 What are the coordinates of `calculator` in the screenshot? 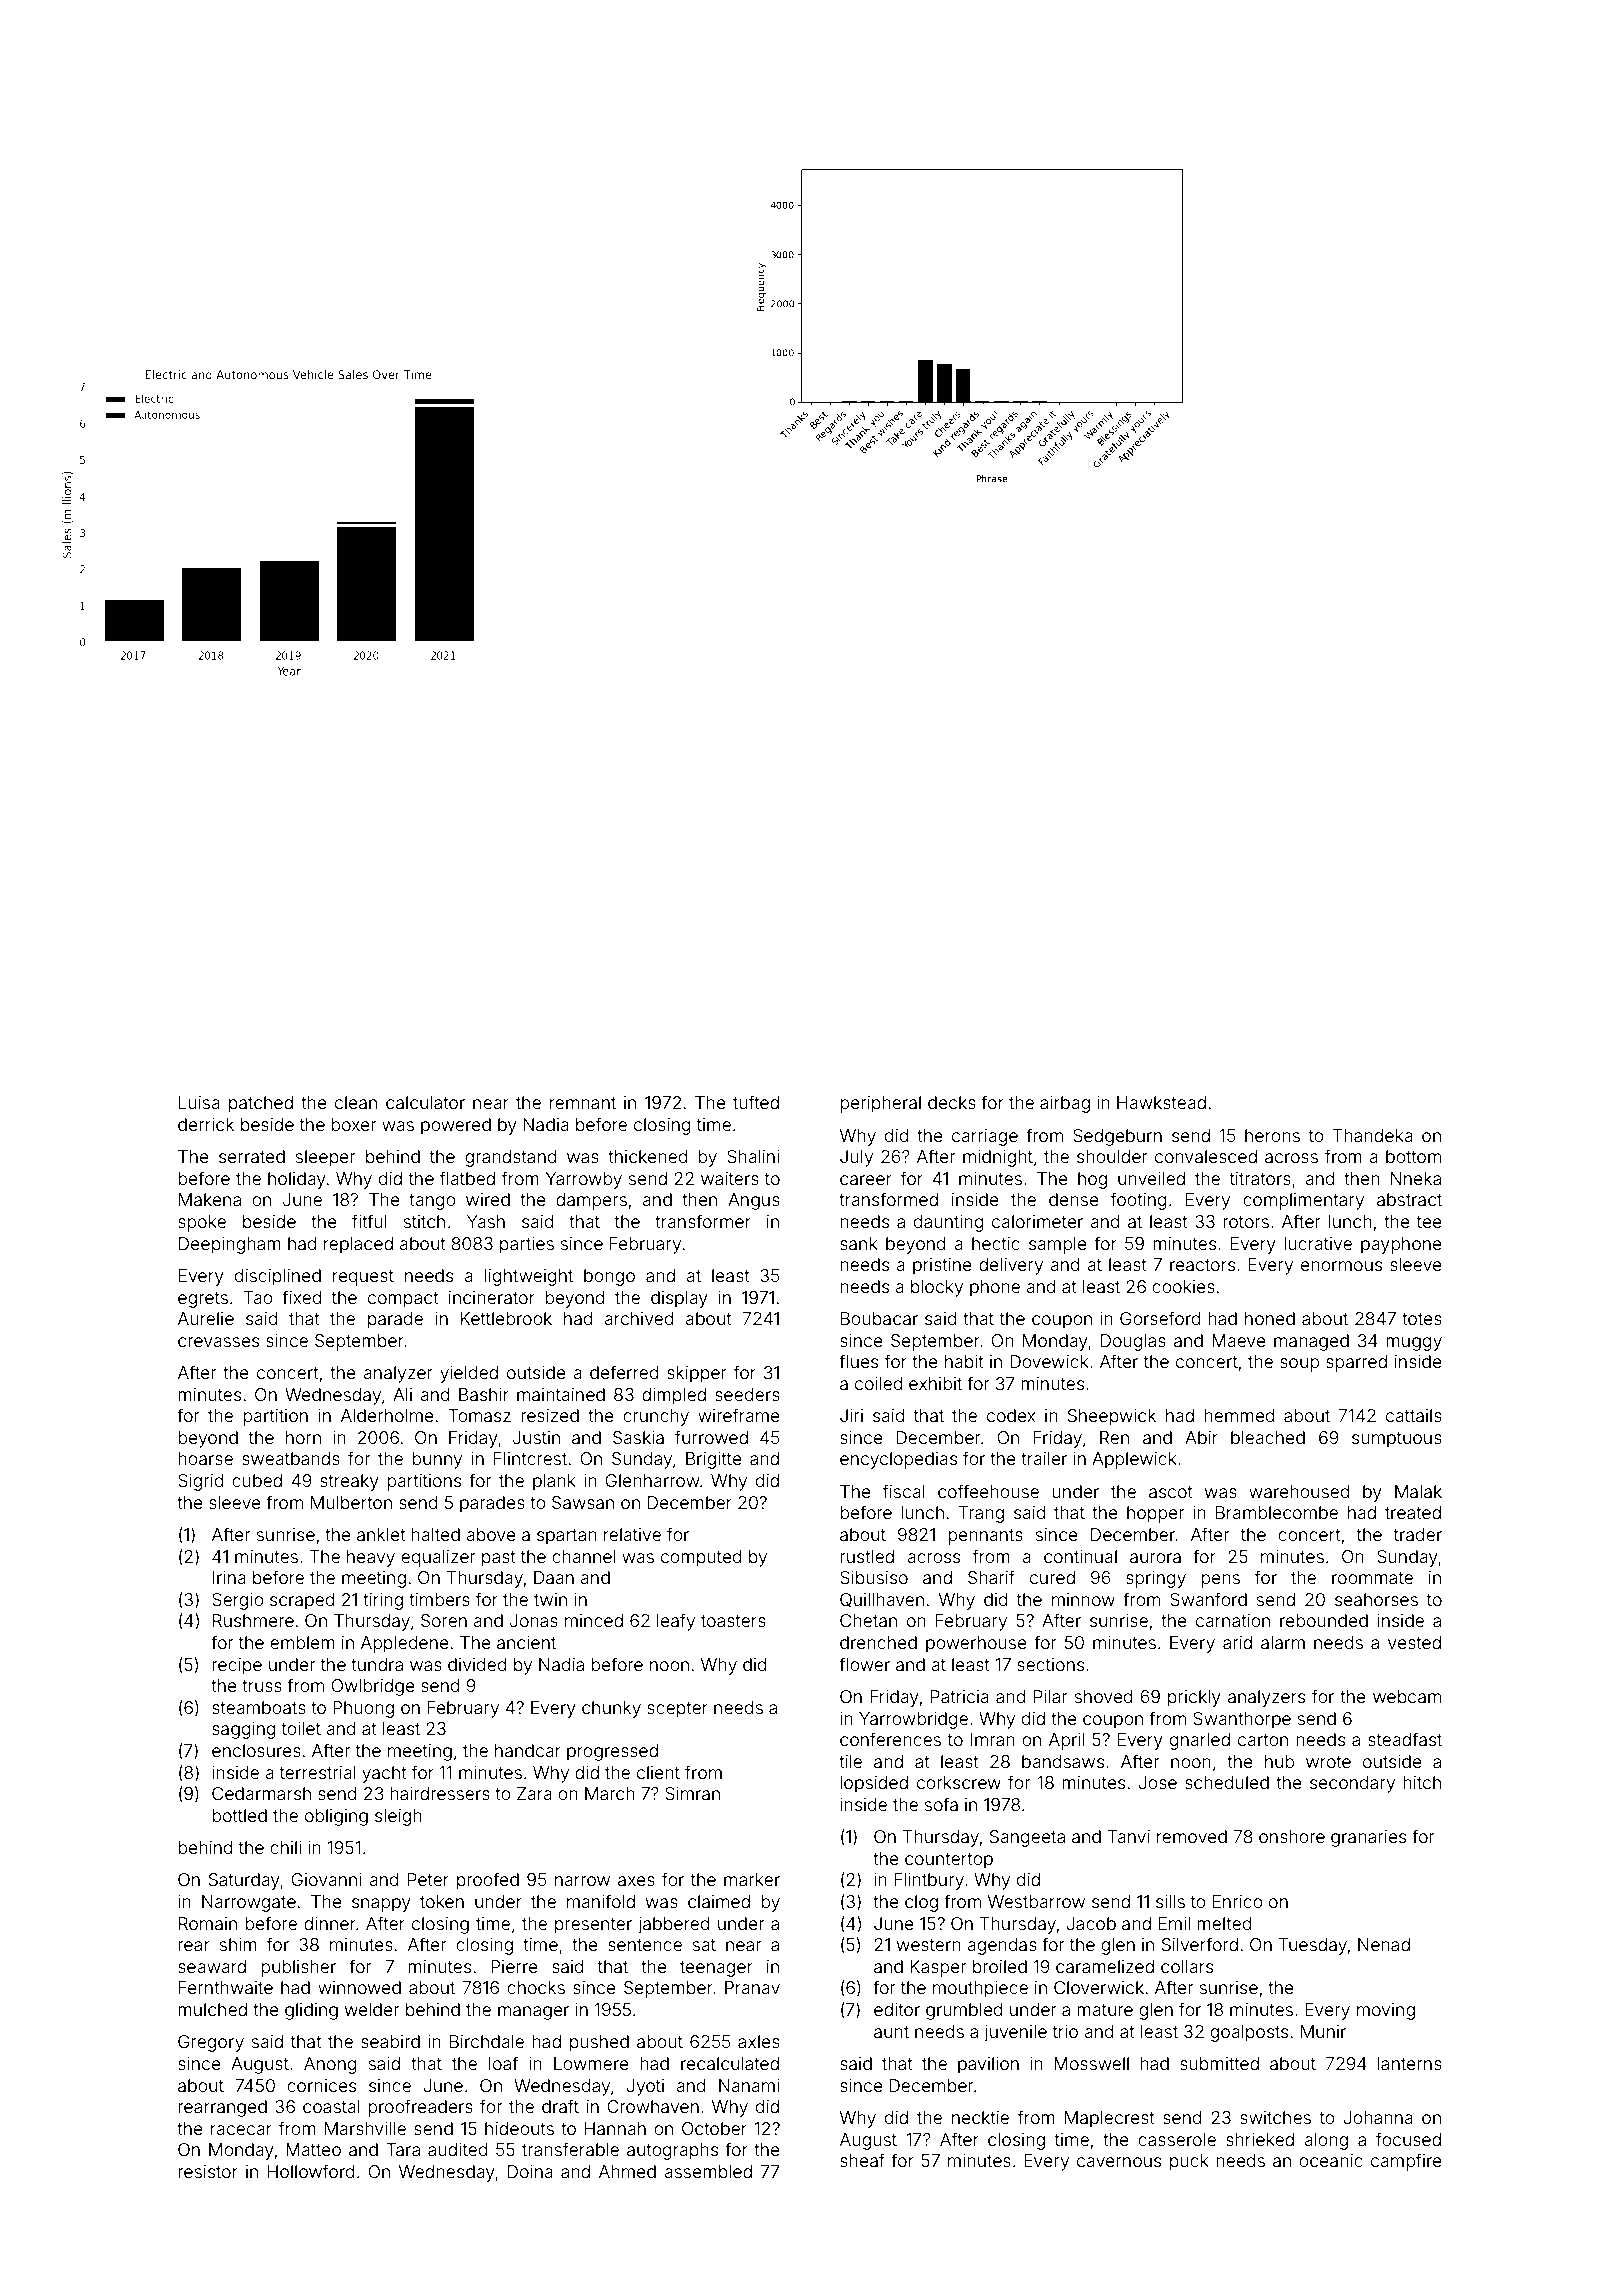 It's located at (425, 1102).
